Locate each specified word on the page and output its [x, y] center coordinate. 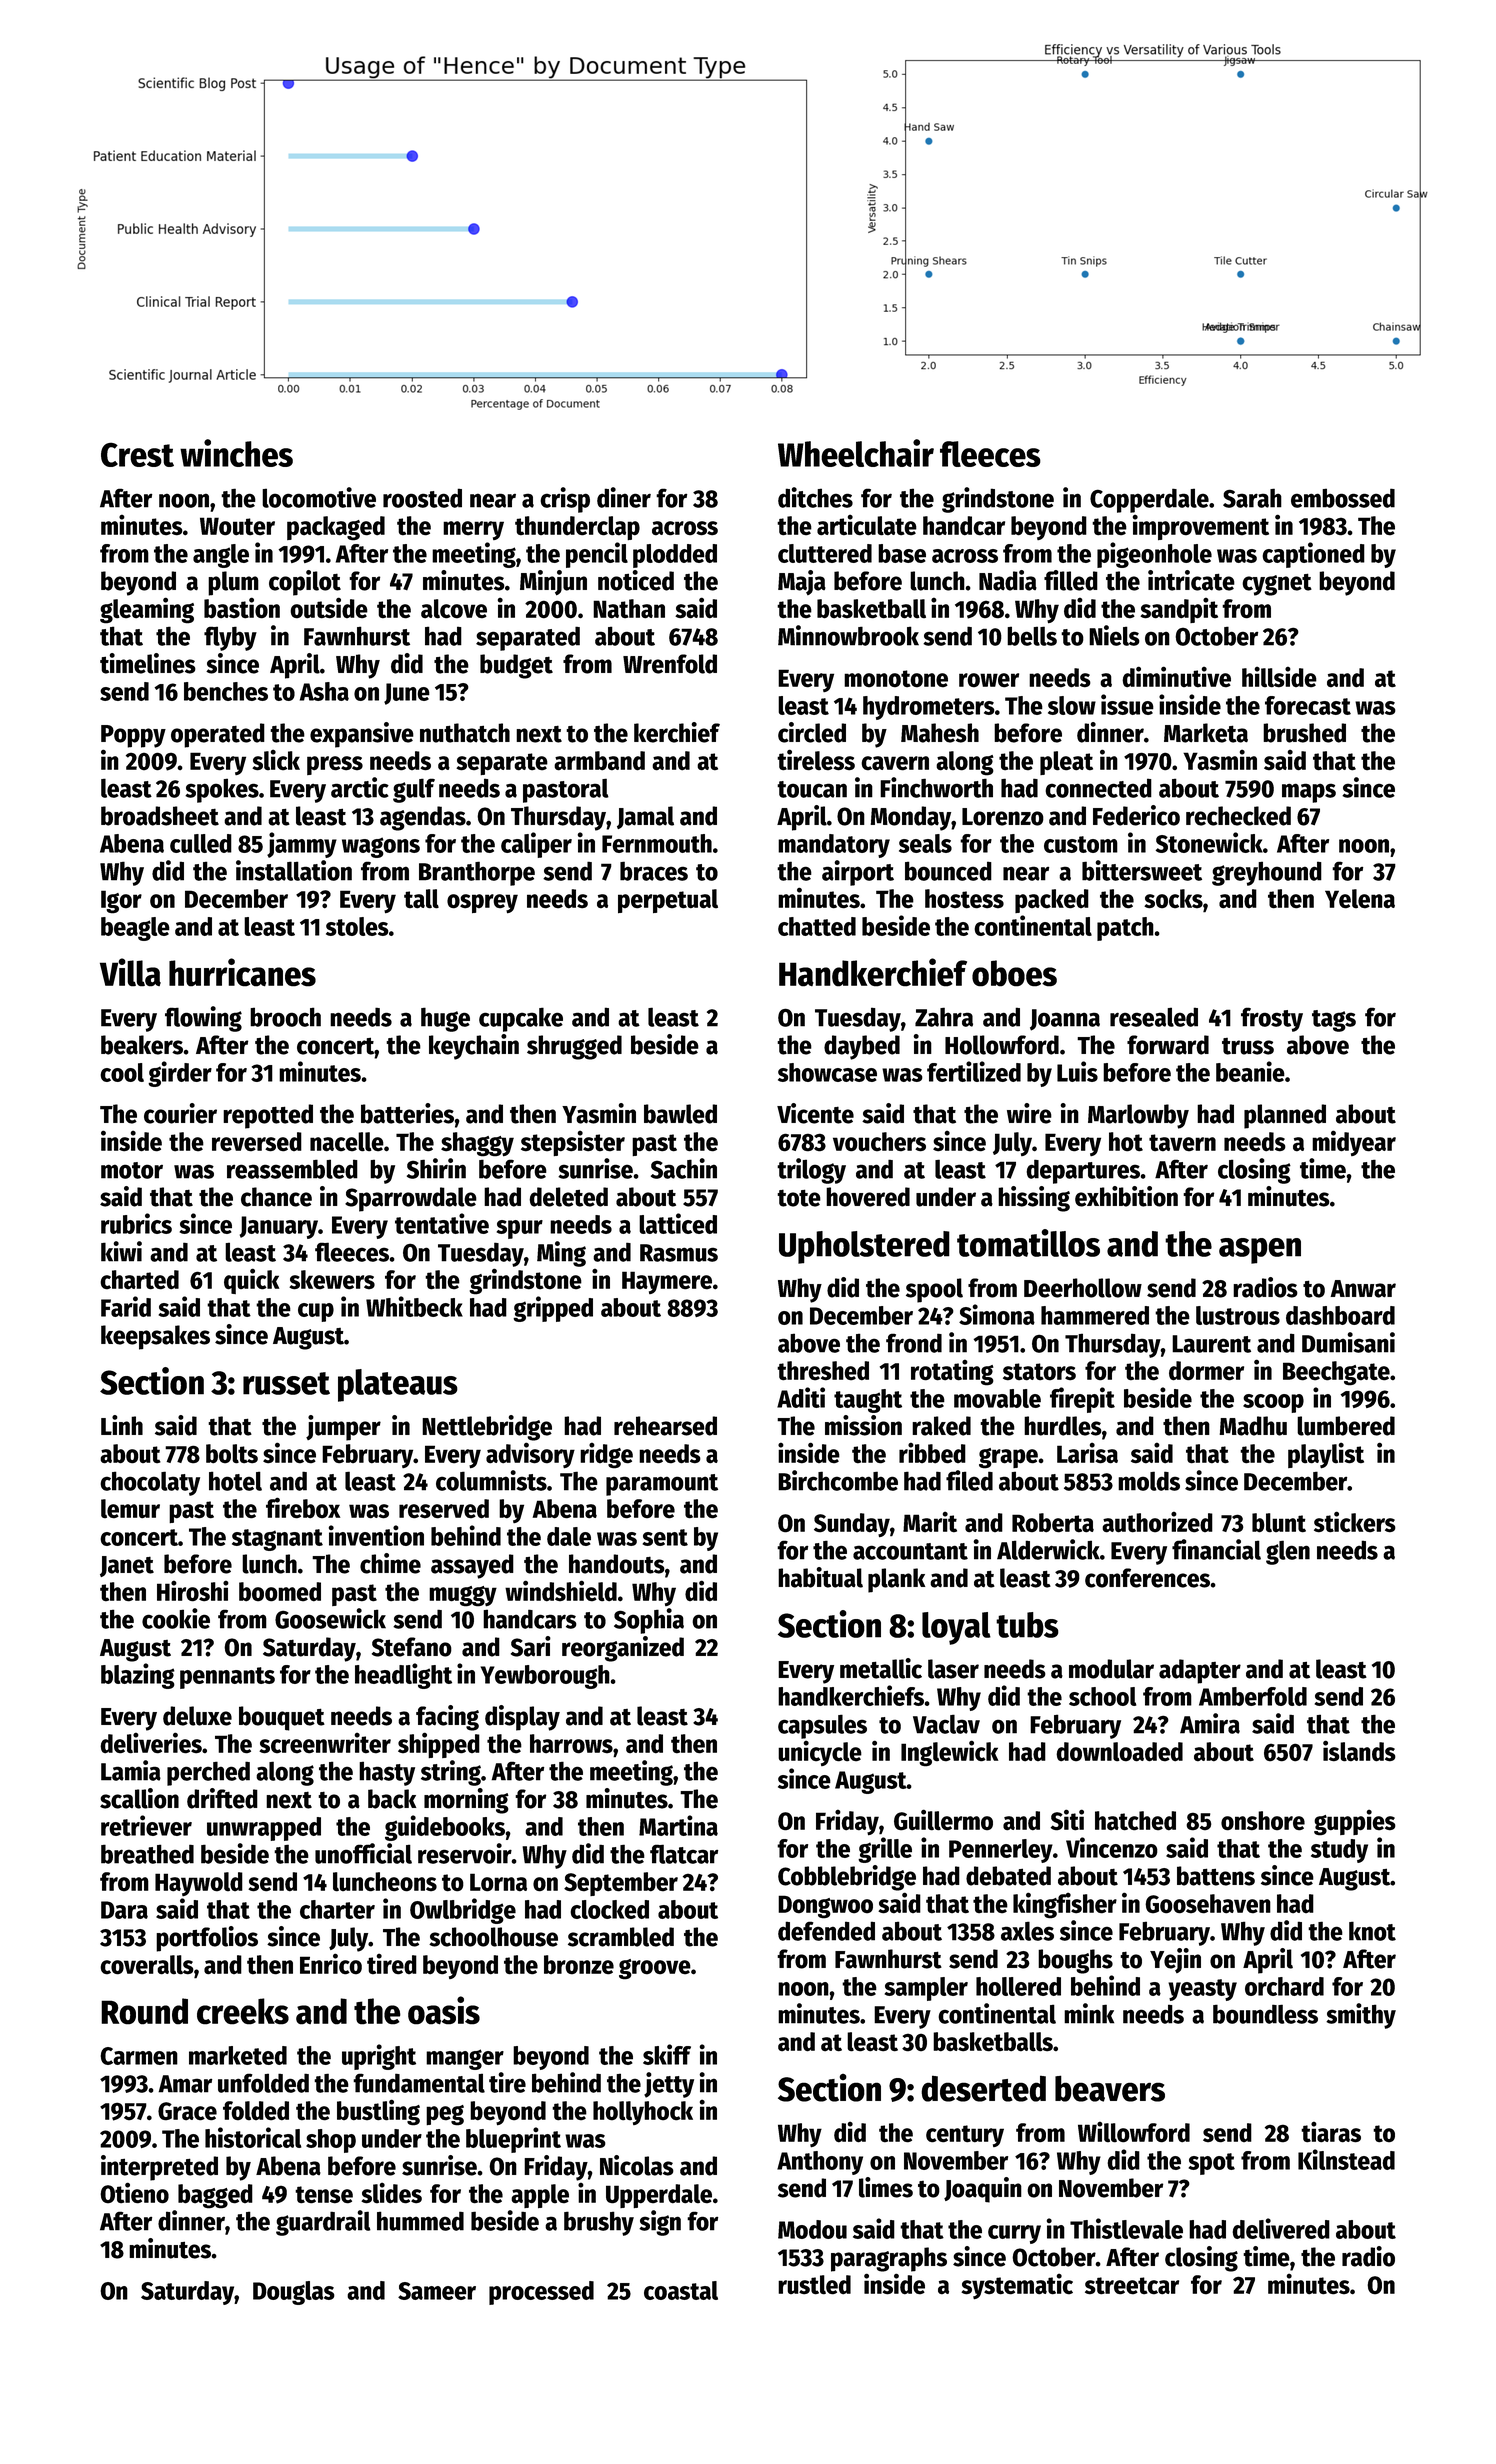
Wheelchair [856, 453]
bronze [579, 1965]
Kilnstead [1346, 2159]
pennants [227, 1678]
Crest [137, 454]
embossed [1343, 498]
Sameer [437, 2291]
